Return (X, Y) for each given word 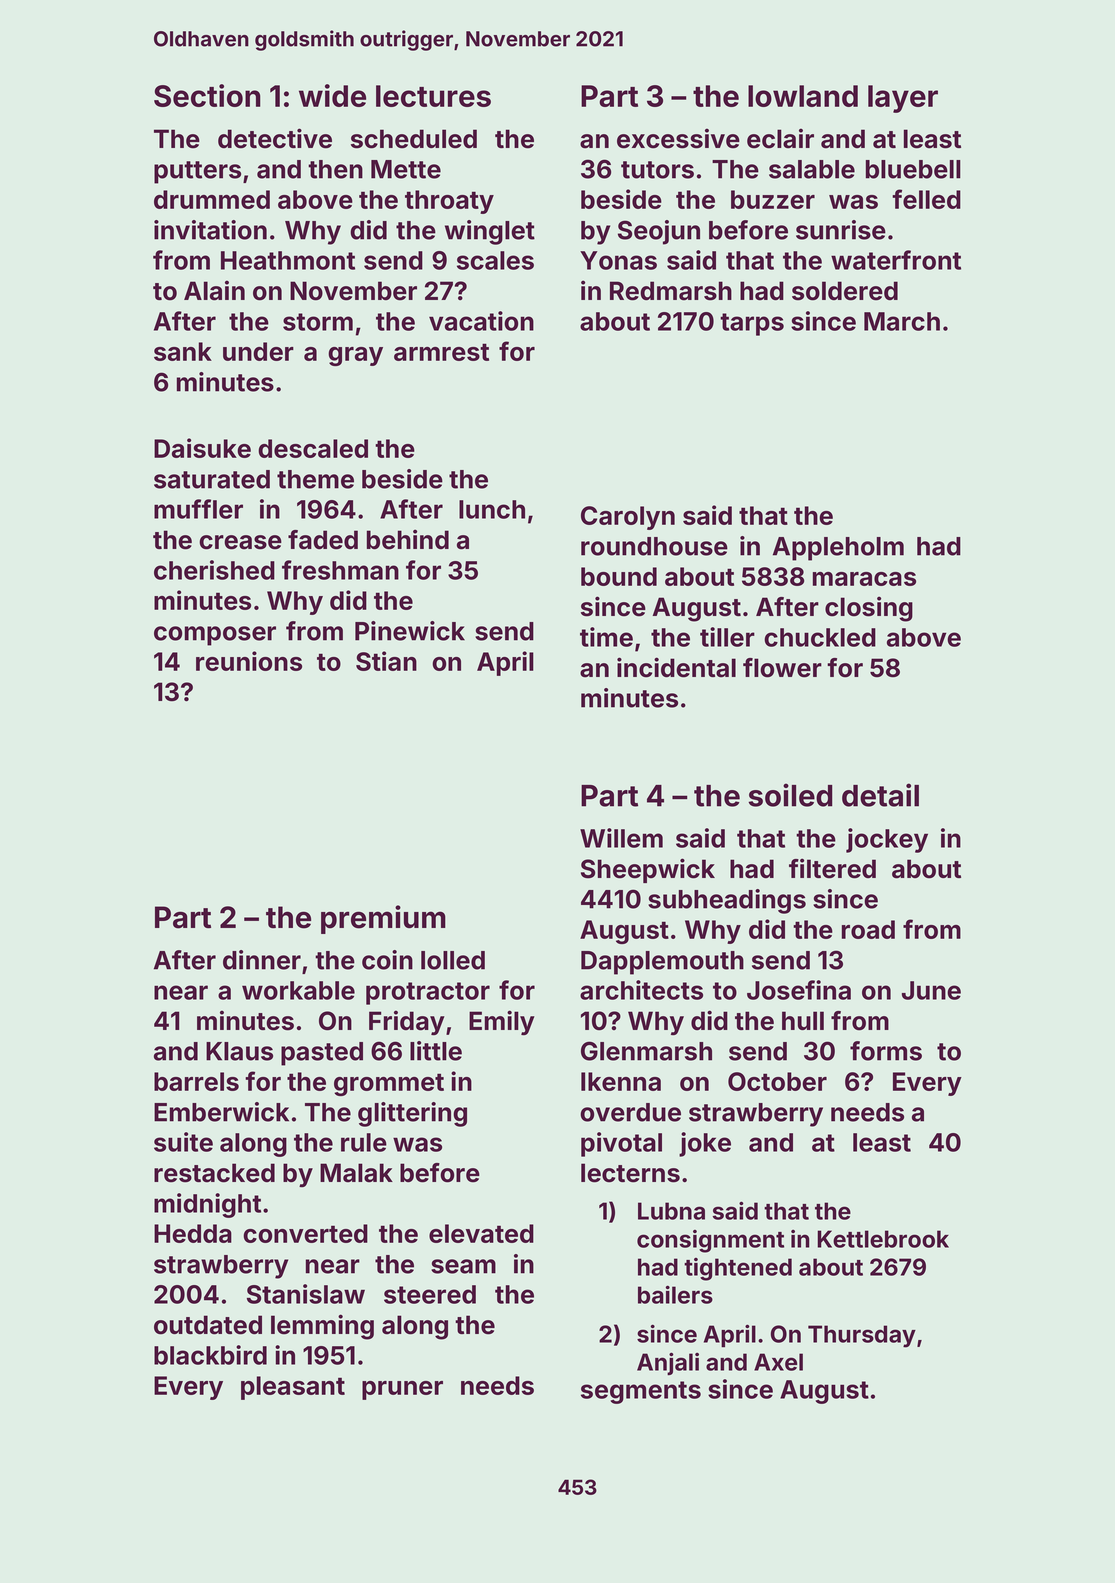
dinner (262, 960)
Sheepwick (648, 870)
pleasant (293, 1388)
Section (207, 95)
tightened (738, 1269)
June (931, 990)
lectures (433, 96)
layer (903, 99)
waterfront (896, 260)
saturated (212, 479)
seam (463, 1266)
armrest (441, 352)
